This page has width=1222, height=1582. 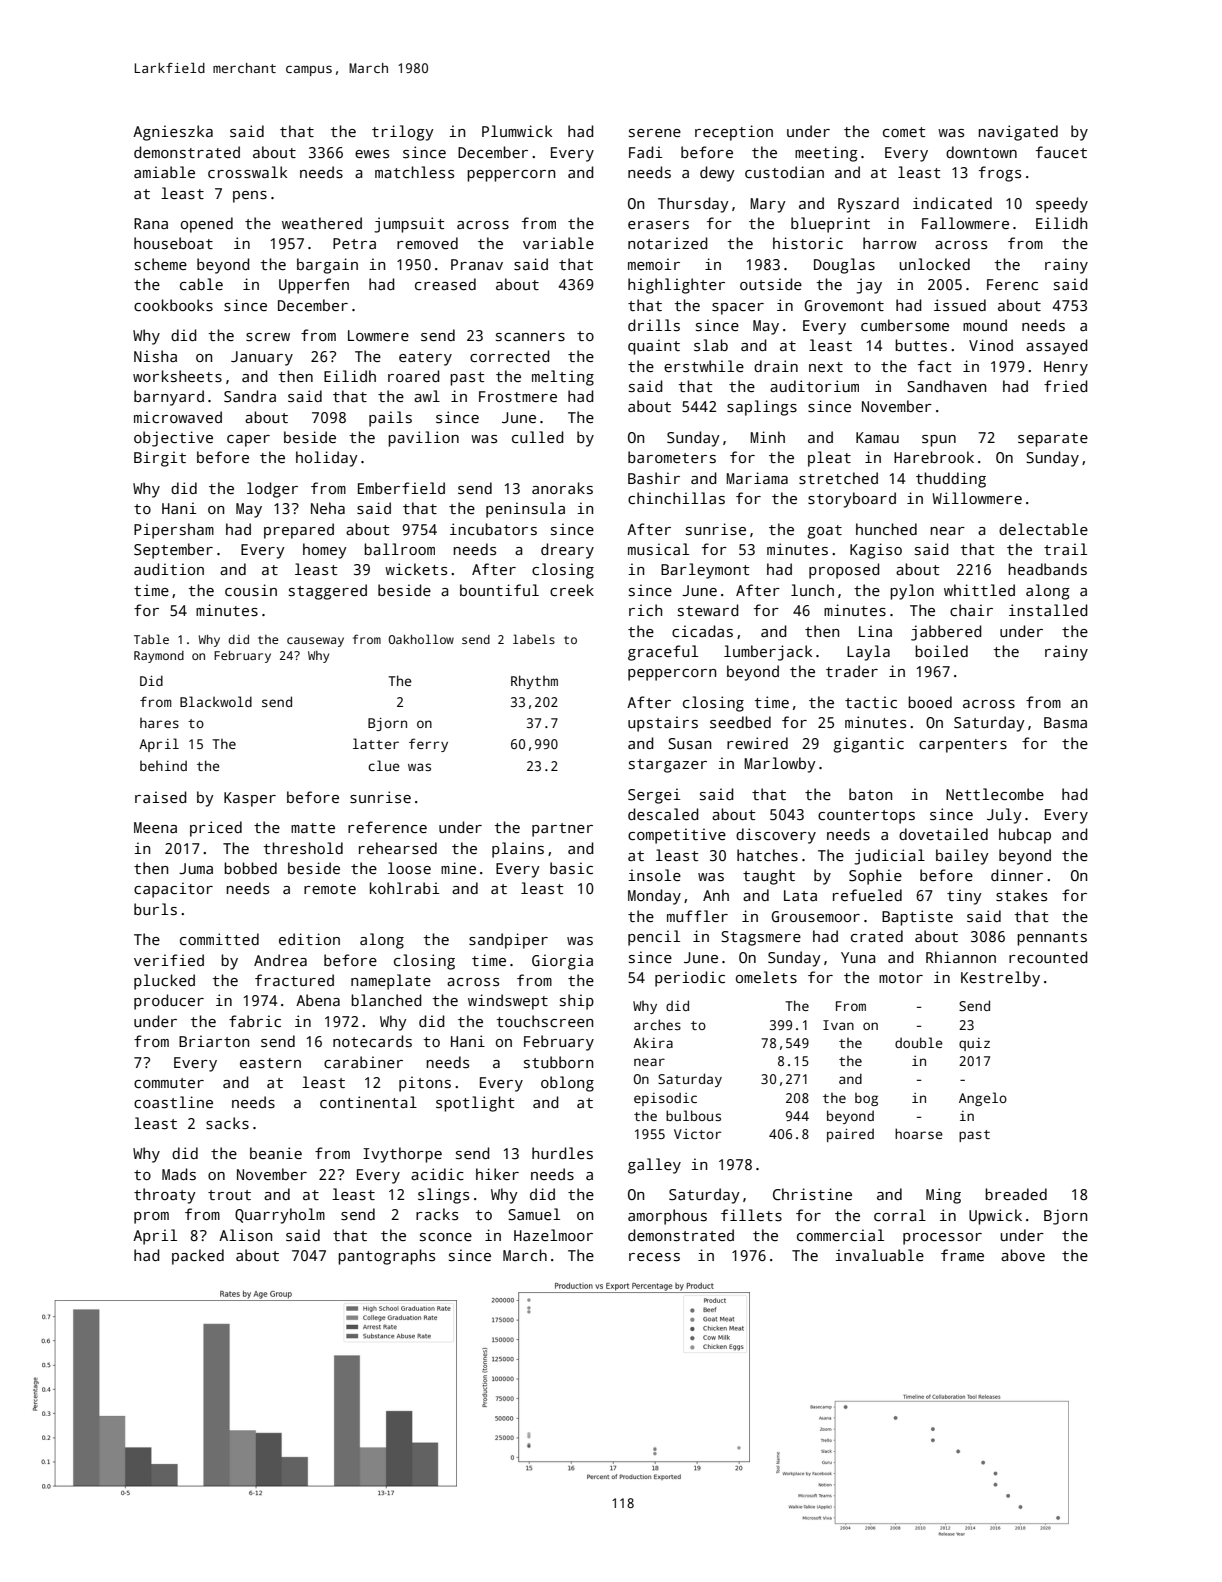 What do you see at coordinates (870, 794) in the page?
I see `baton` at bounding box center [870, 794].
